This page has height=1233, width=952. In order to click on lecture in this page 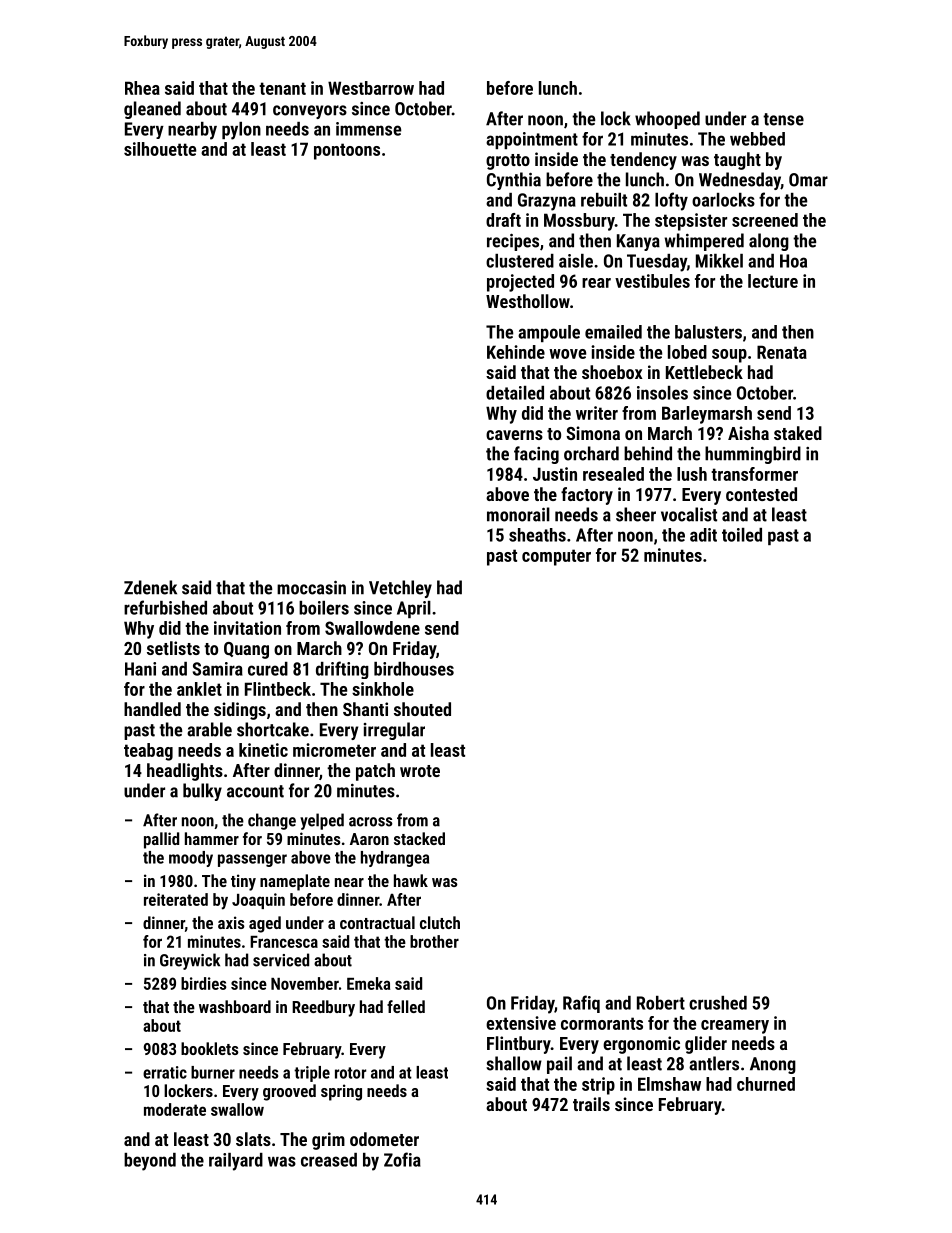, I will do `click(773, 281)`.
